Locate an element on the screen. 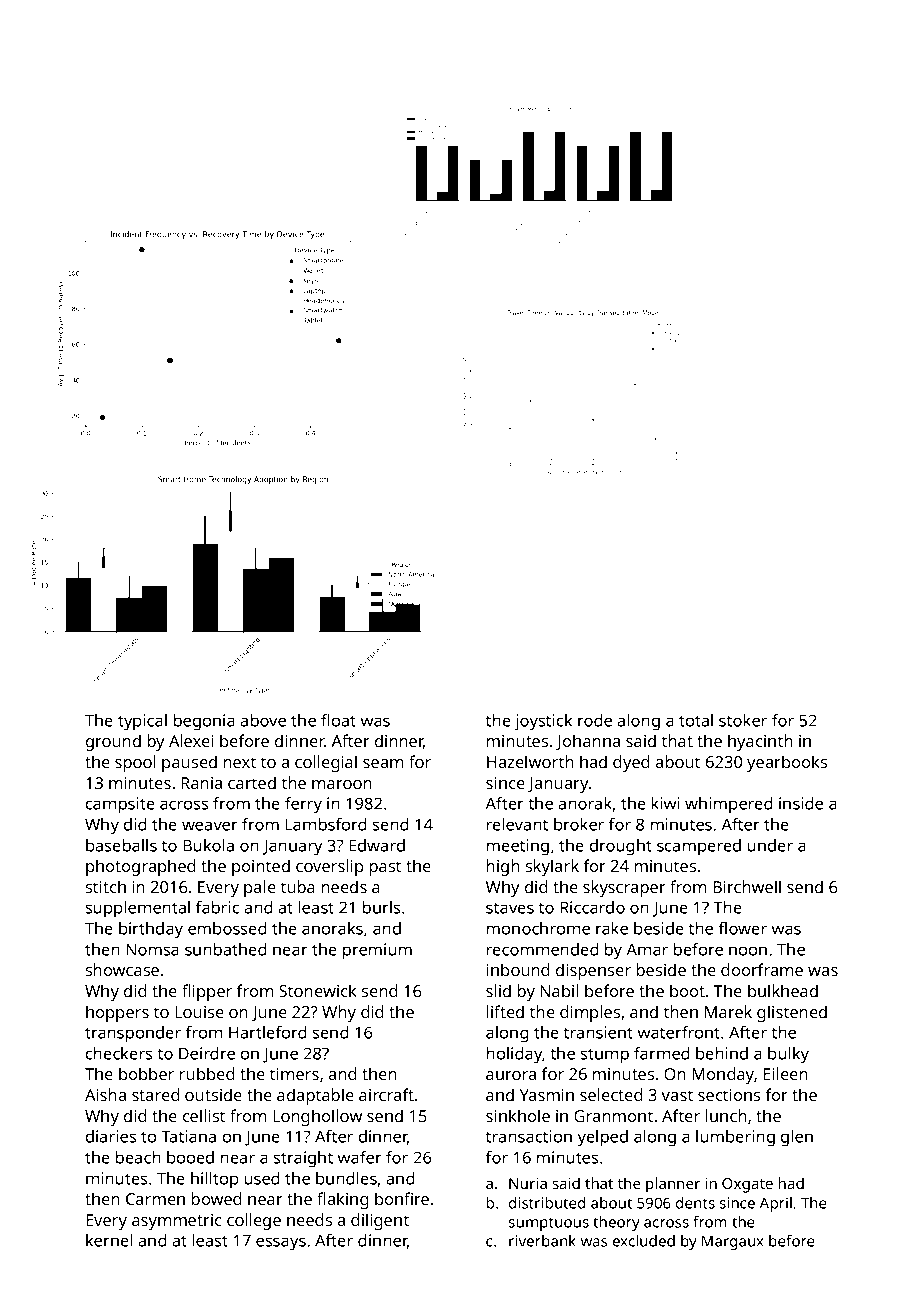  campsite is located at coordinates (120, 805).
